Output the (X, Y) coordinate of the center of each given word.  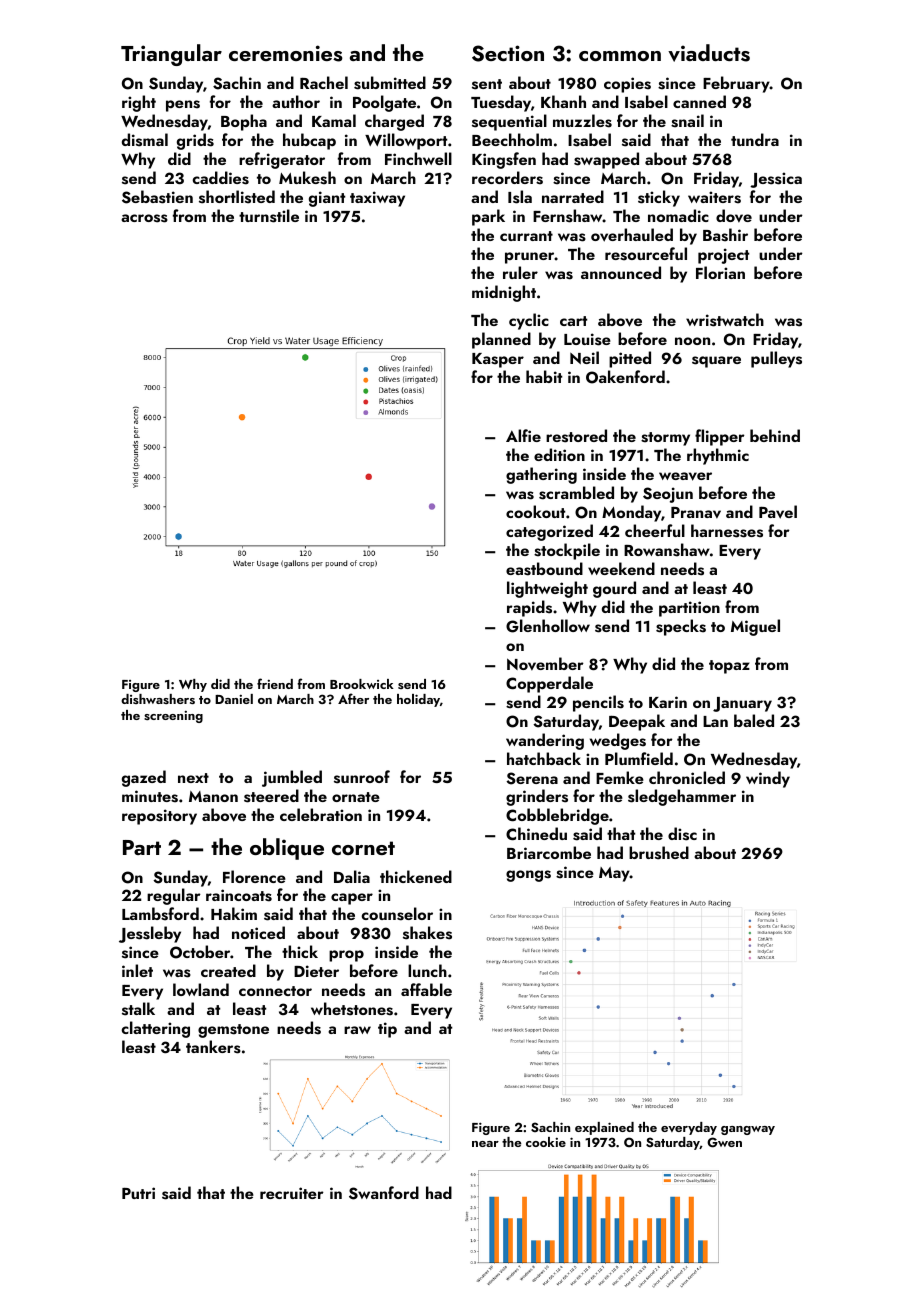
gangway (748, 1130)
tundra (755, 139)
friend (275, 683)
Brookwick (362, 684)
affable (426, 989)
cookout (535, 511)
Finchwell (418, 158)
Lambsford (160, 914)
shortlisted (237, 197)
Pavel (778, 512)
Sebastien (157, 197)
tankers (213, 1047)
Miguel (755, 627)
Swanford (384, 1193)
